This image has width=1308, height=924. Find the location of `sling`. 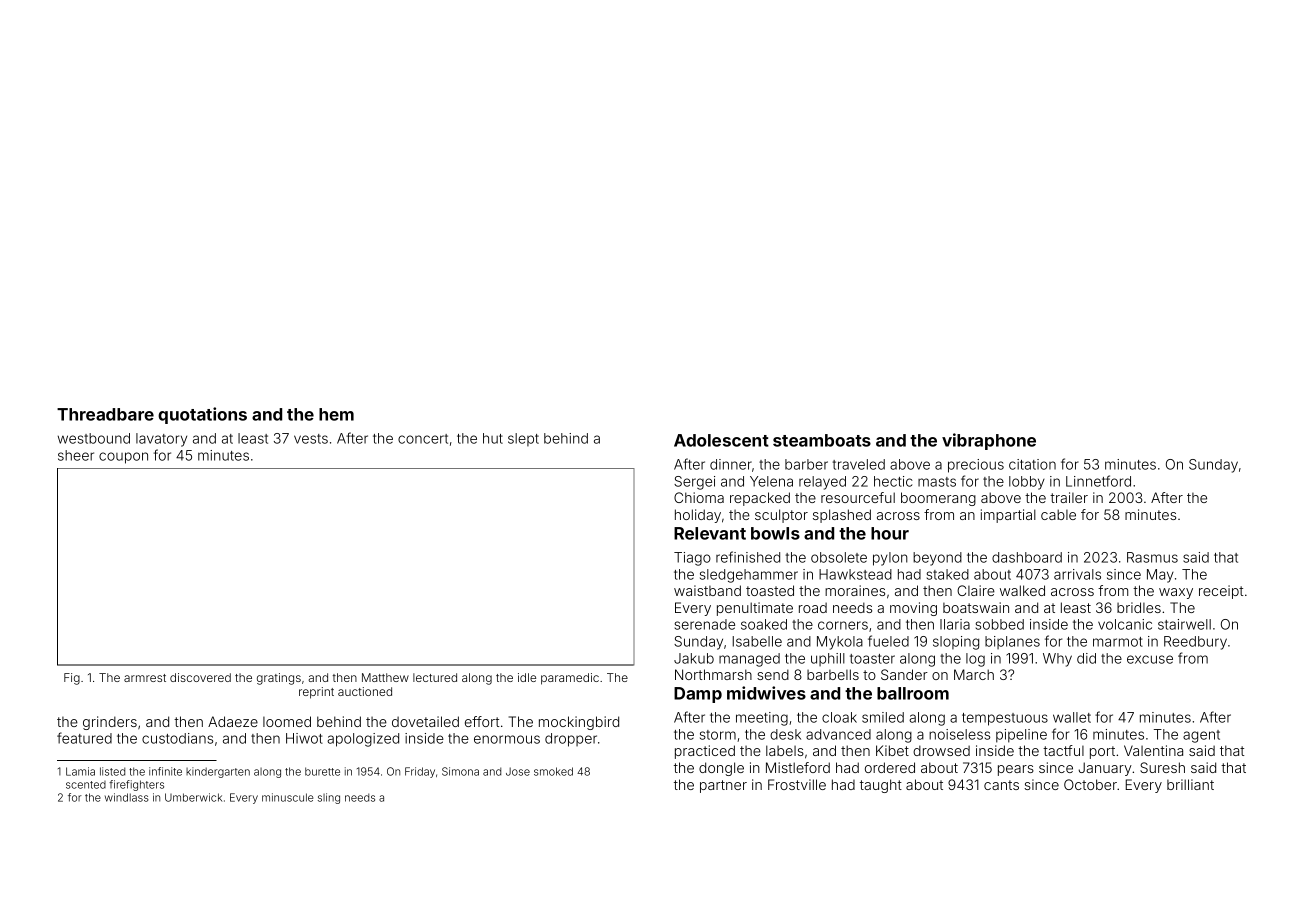

sling is located at coordinates (329, 798).
